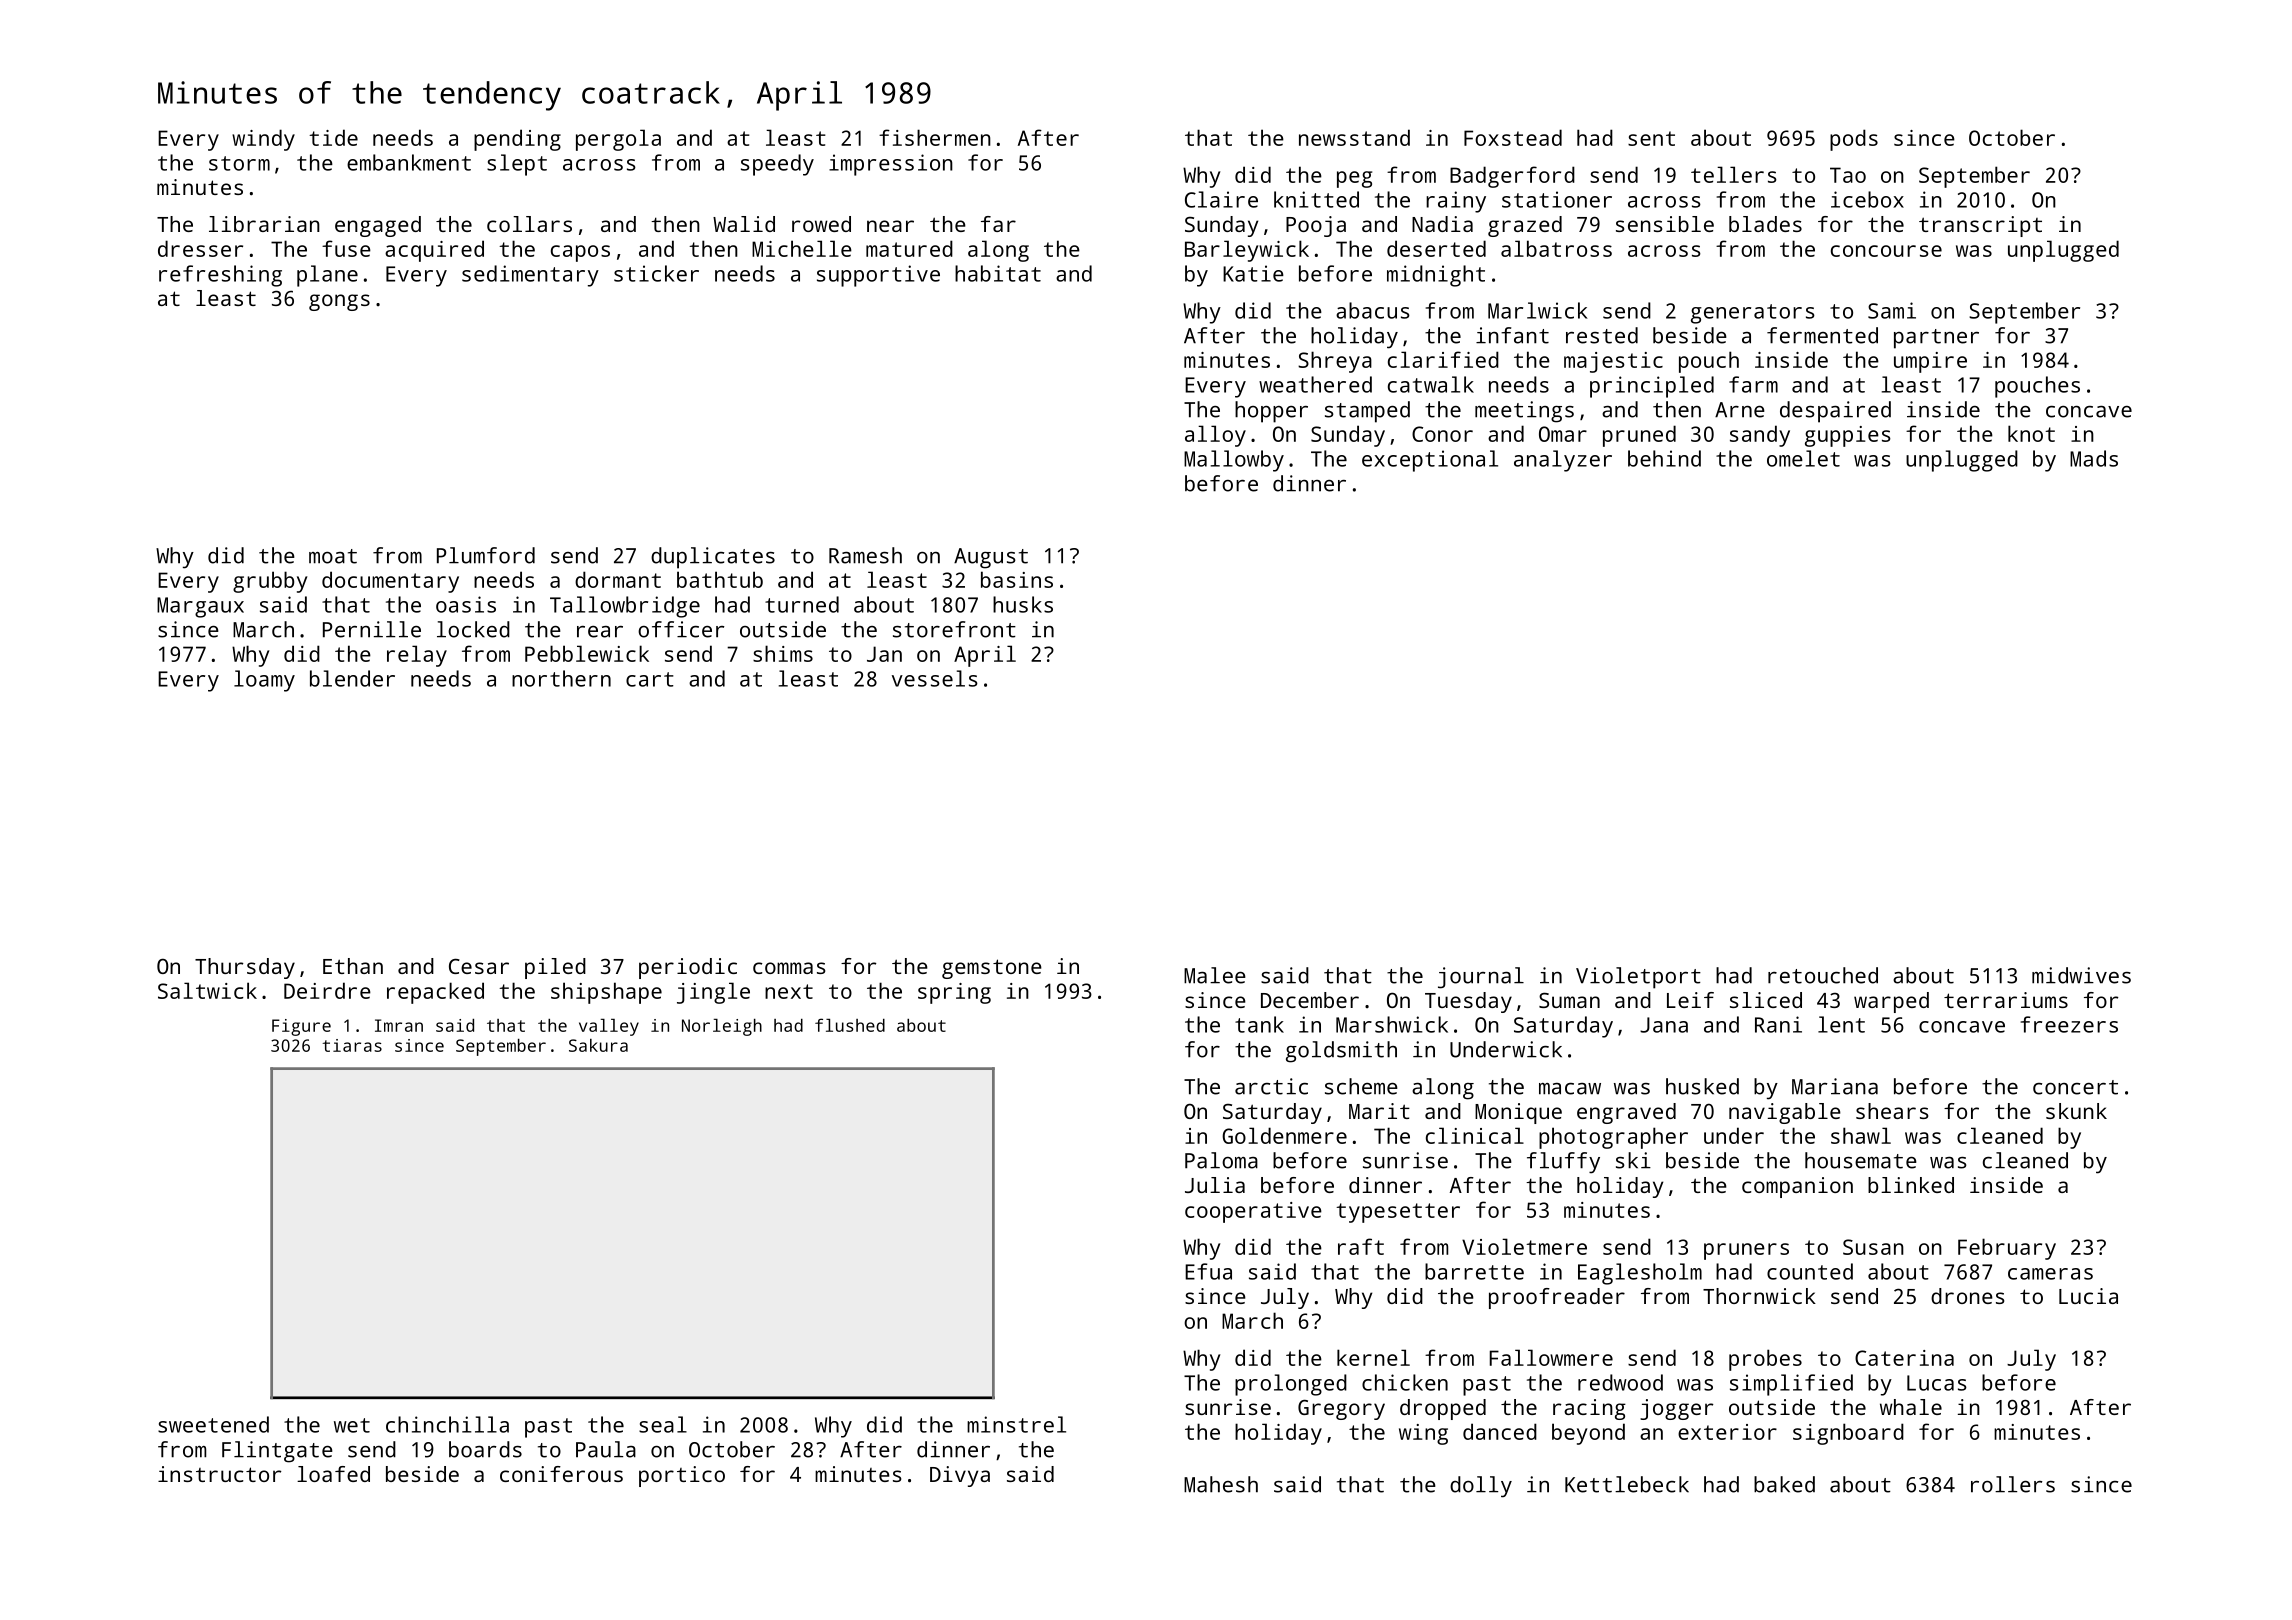 This document has width=2292, height=1620. I want to click on sent, so click(1651, 138).
